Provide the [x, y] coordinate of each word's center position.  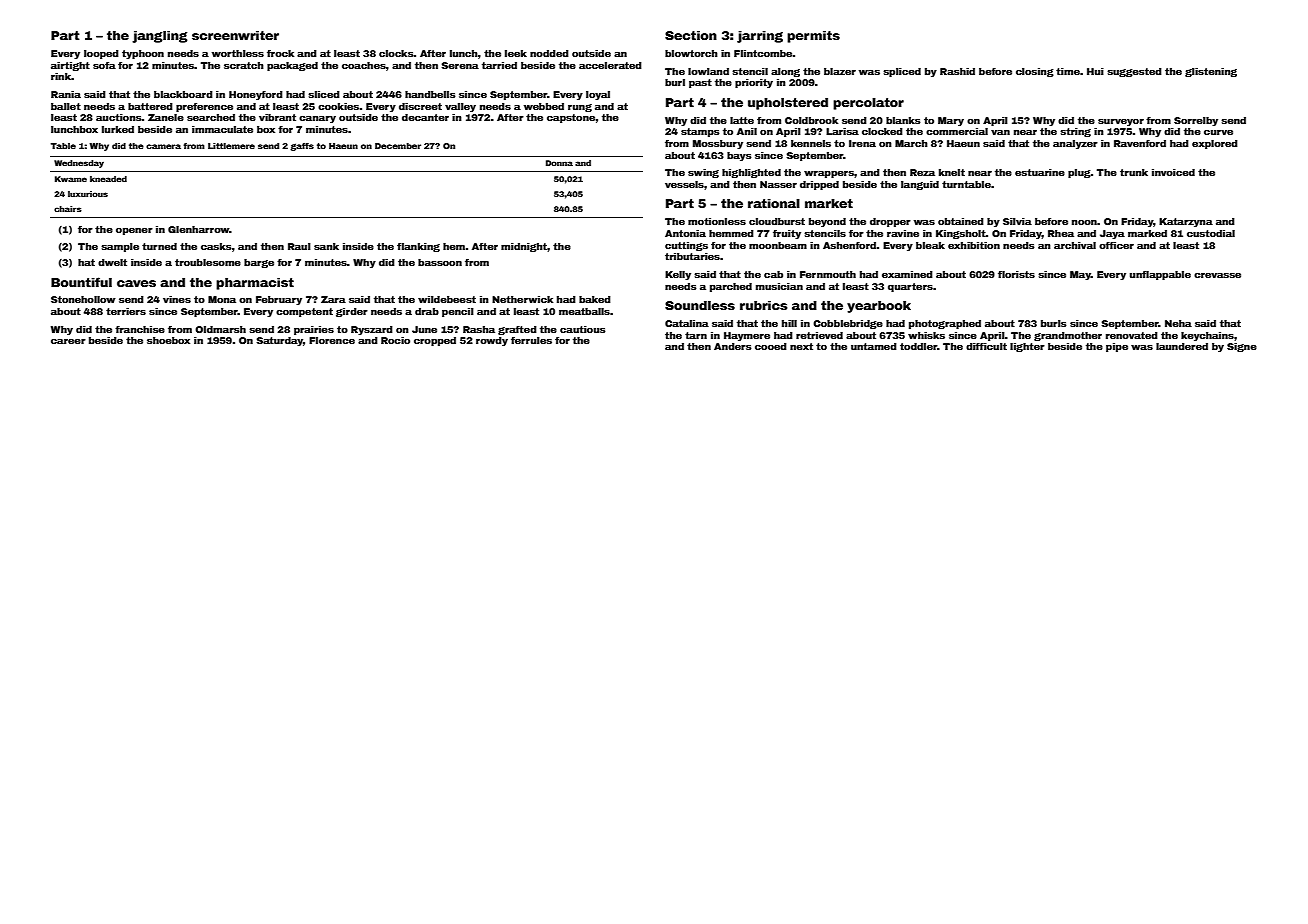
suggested [1134, 72]
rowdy [492, 341]
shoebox [168, 340]
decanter [425, 117]
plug [1079, 173]
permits [813, 37]
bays [739, 156]
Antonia [685, 233]
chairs [68, 209]
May [1080, 275]
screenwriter [235, 35]
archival [1075, 245]
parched [731, 287]
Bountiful [81, 282]
